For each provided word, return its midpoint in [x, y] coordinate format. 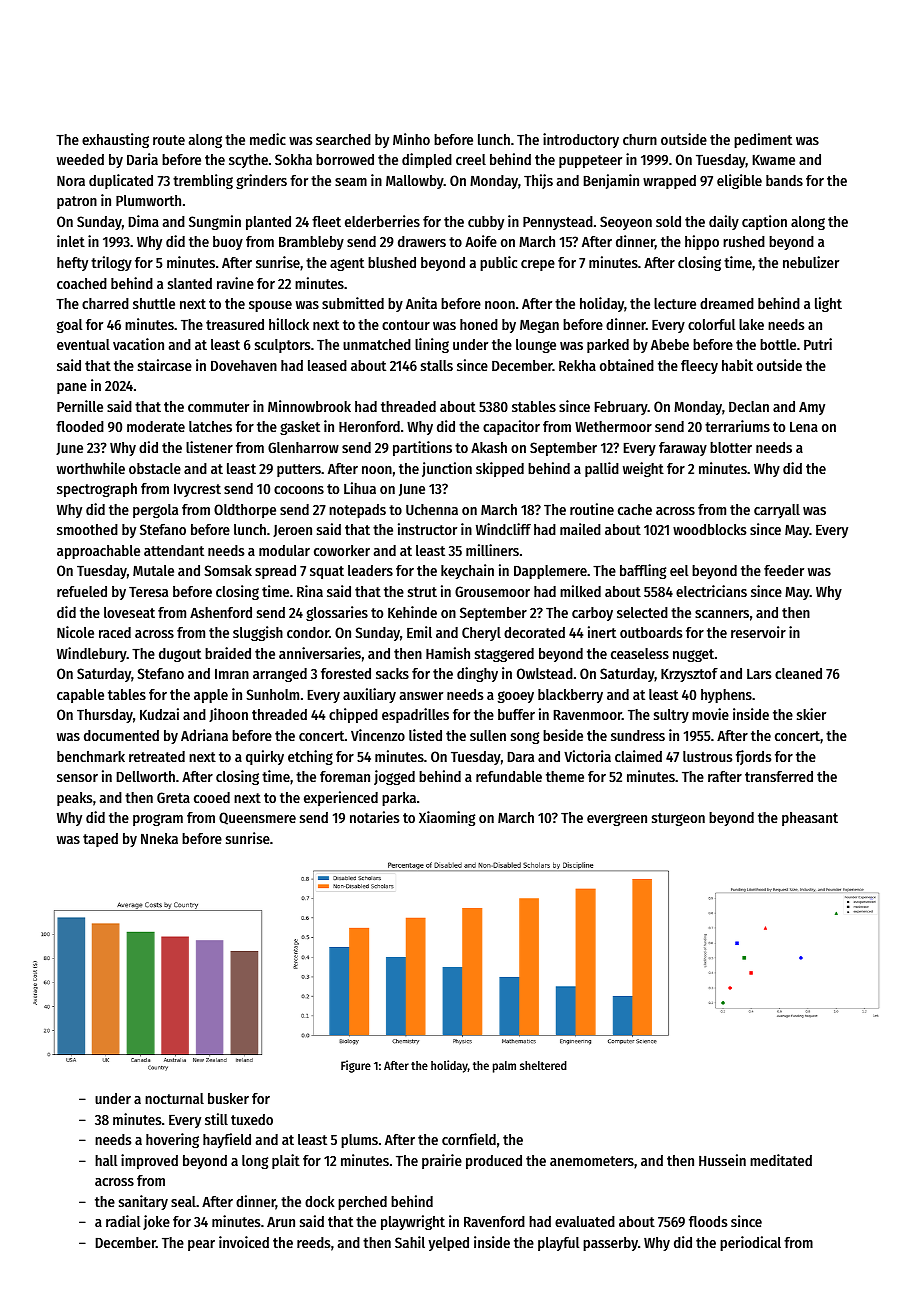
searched [343, 139]
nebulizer [811, 262]
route [169, 140]
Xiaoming [447, 818]
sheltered [543, 1065]
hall [106, 1160]
